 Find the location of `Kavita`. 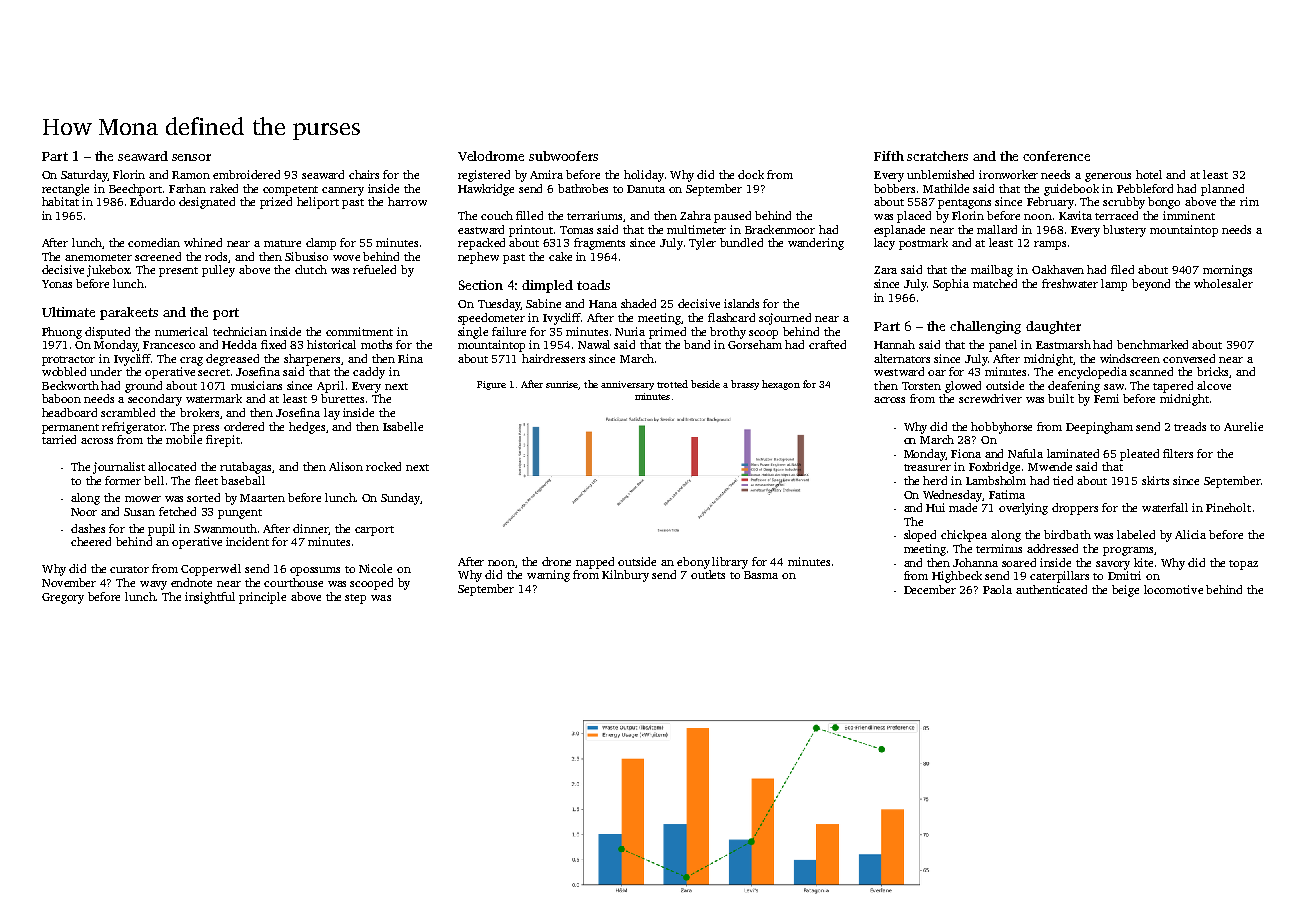

Kavita is located at coordinates (1075, 215).
